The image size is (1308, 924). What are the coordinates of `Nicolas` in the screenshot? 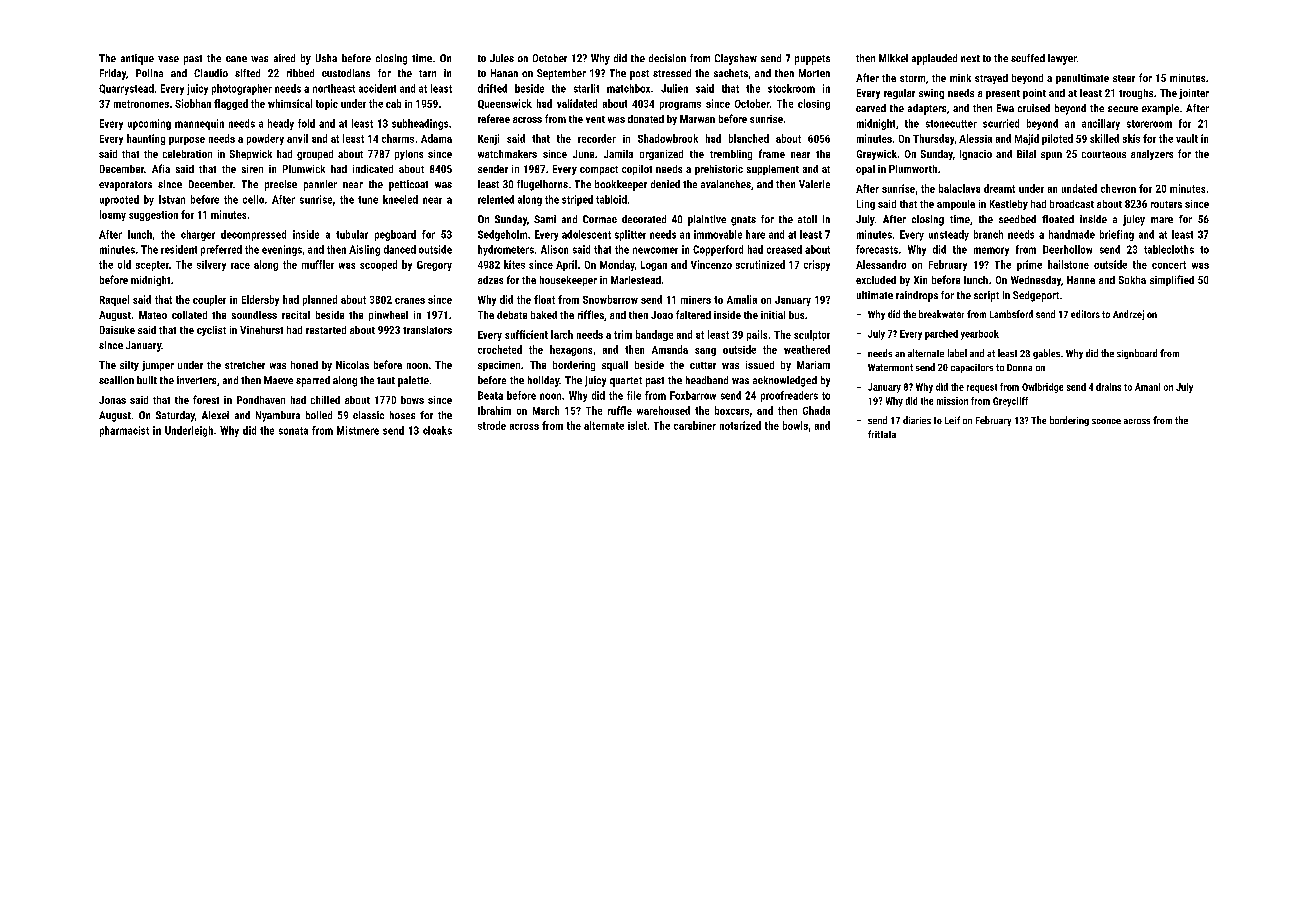 It's located at (352, 365).
